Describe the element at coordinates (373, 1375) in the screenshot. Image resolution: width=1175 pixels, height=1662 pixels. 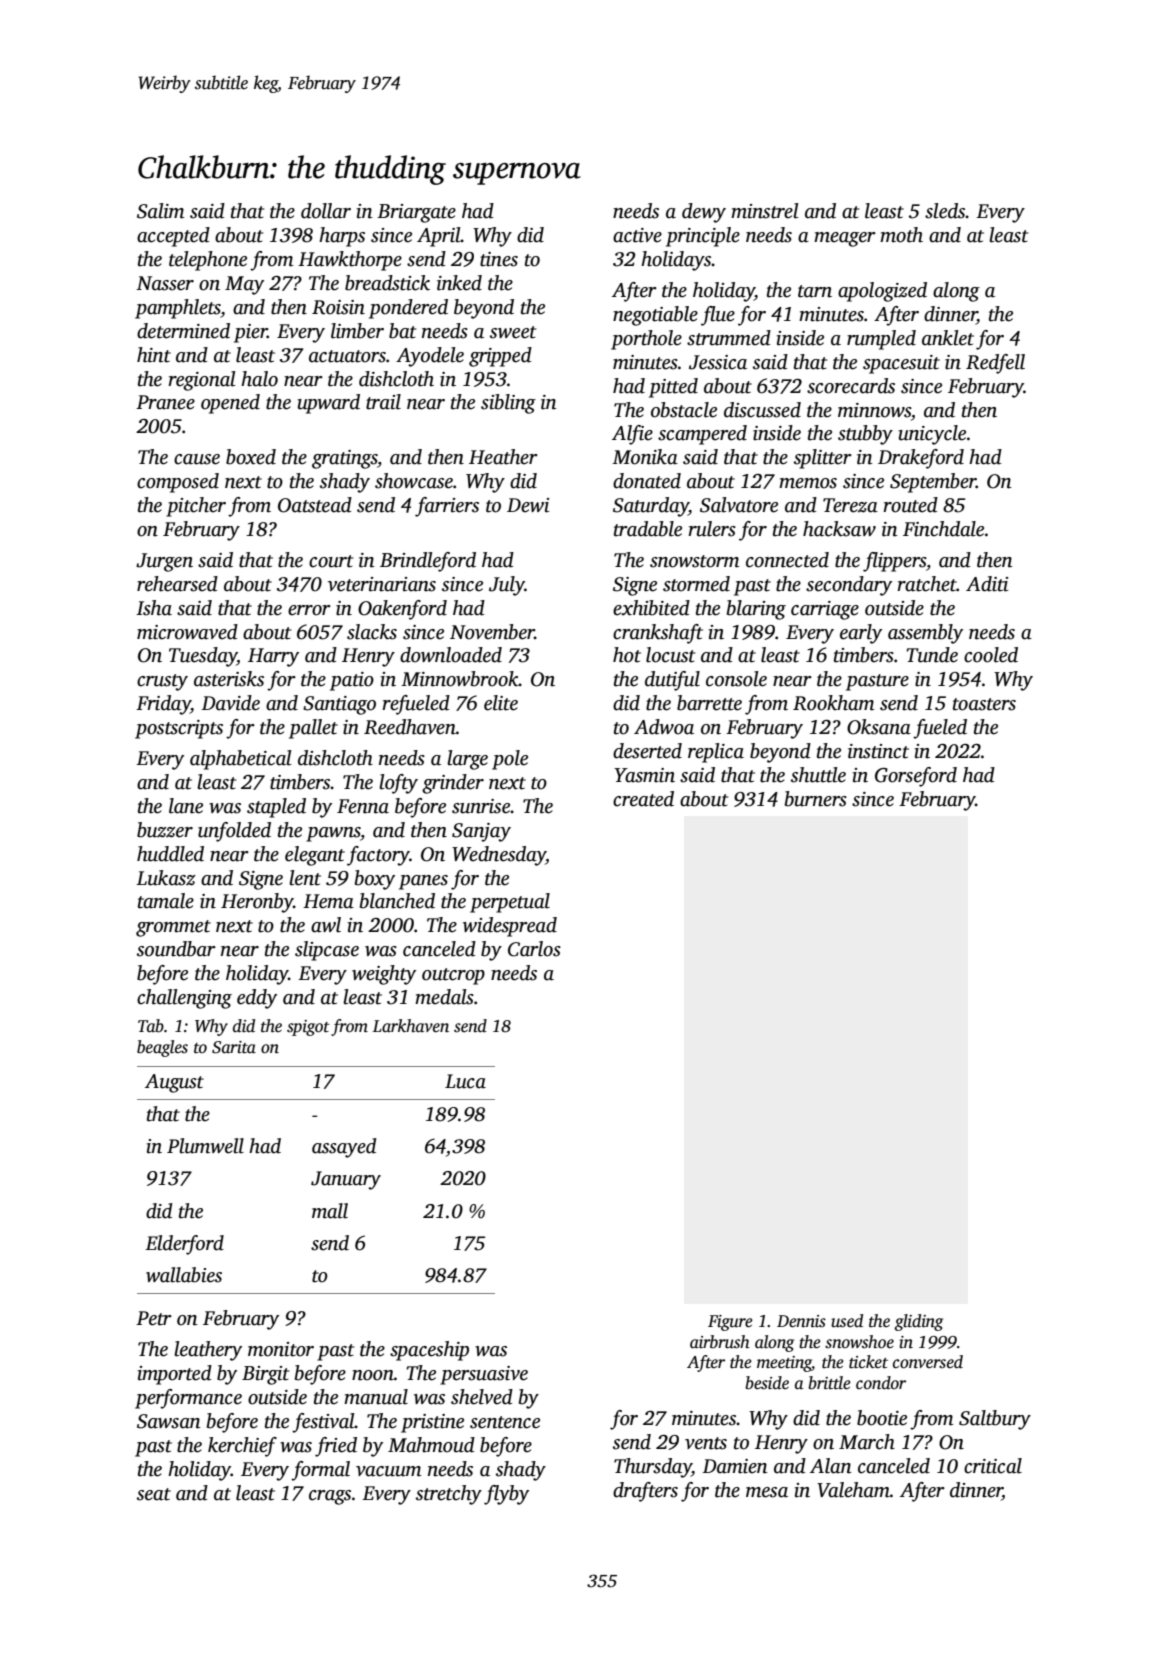
I see `noon` at that location.
